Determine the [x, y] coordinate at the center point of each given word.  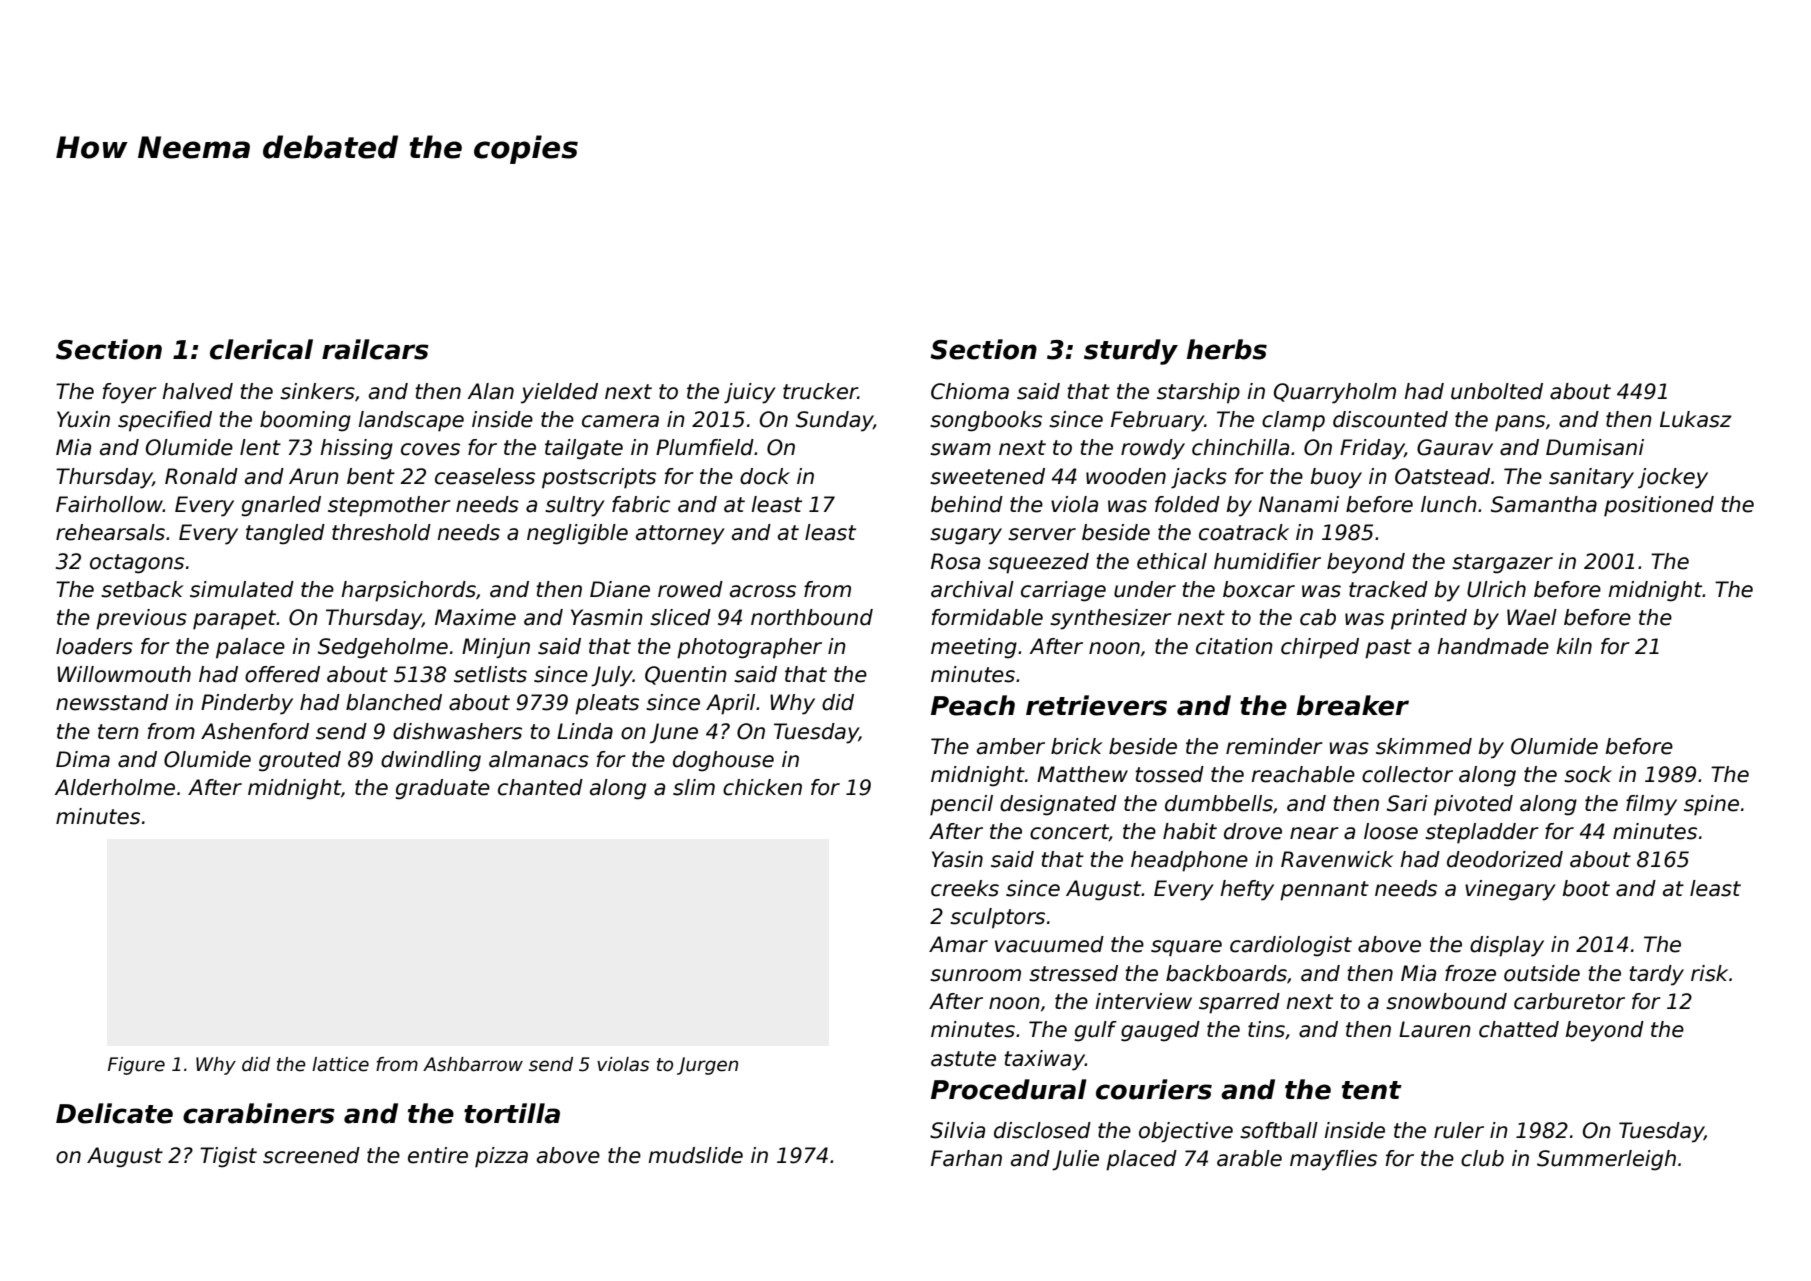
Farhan [966, 1158]
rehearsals [110, 532]
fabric [641, 504]
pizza [501, 1157]
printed [1429, 619]
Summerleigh [1606, 1160]
